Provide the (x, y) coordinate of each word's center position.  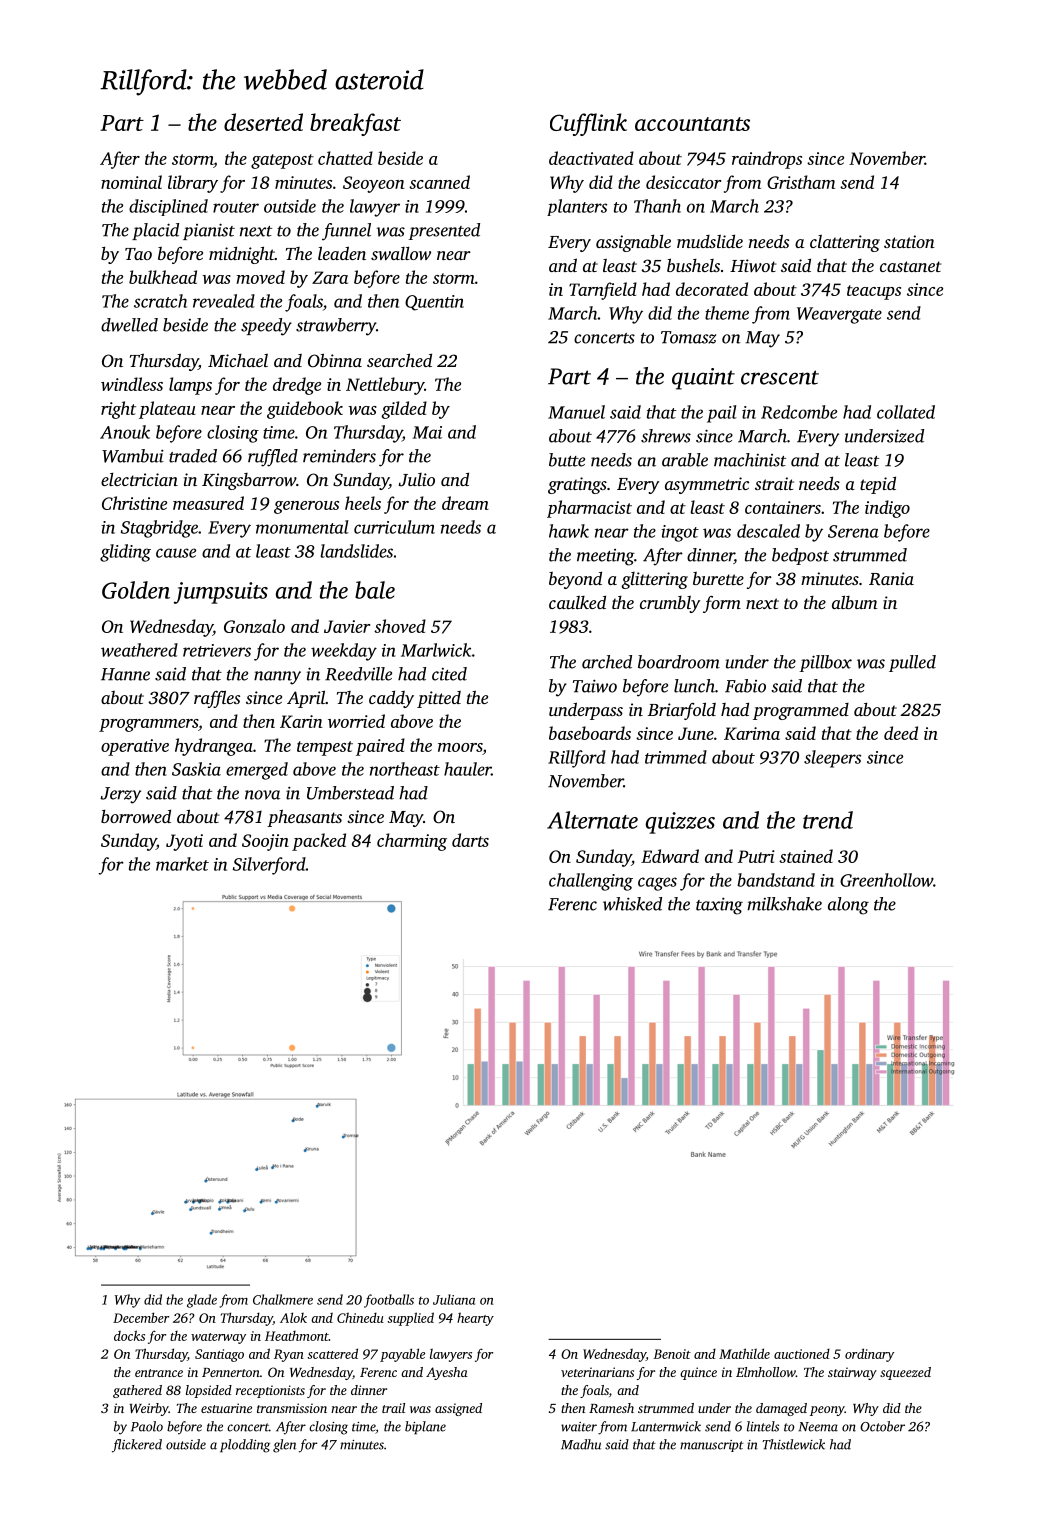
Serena (853, 531)
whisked (632, 904)
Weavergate (839, 315)
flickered (137, 1446)
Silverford (269, 866)
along (848, 906)
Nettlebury (385, 386)
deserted (263, 122)
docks (129, 1335)
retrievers (217, 650)
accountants (692, 124)
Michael (238, 360)
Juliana (454, 1299)
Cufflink (588, 124)
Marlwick (436, 650)
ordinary (869, 1355)
